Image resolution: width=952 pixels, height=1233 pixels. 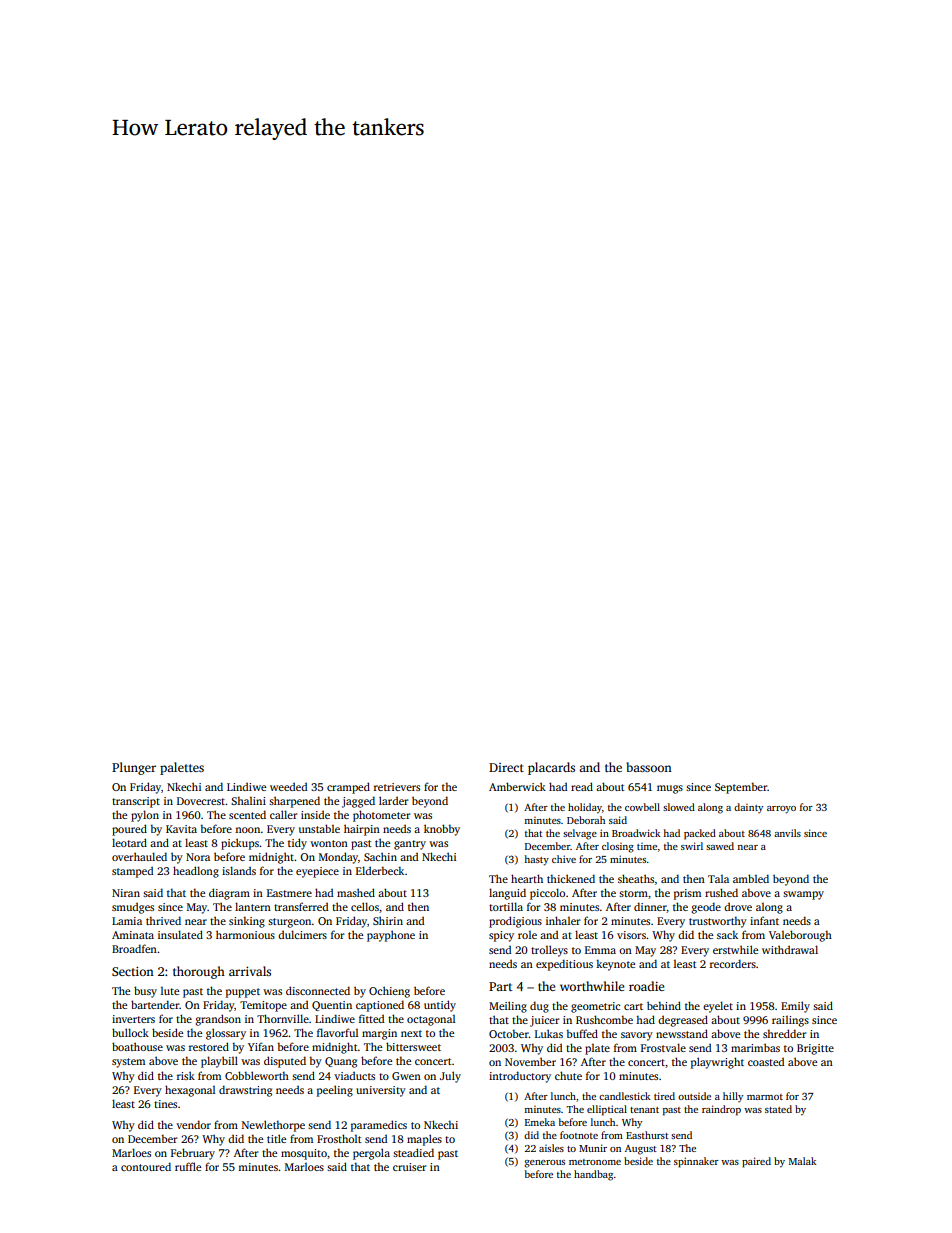 What do you see at coordinates (517, 786) in the document?
I see `Amberwick` at bounding box center [517, 786].
